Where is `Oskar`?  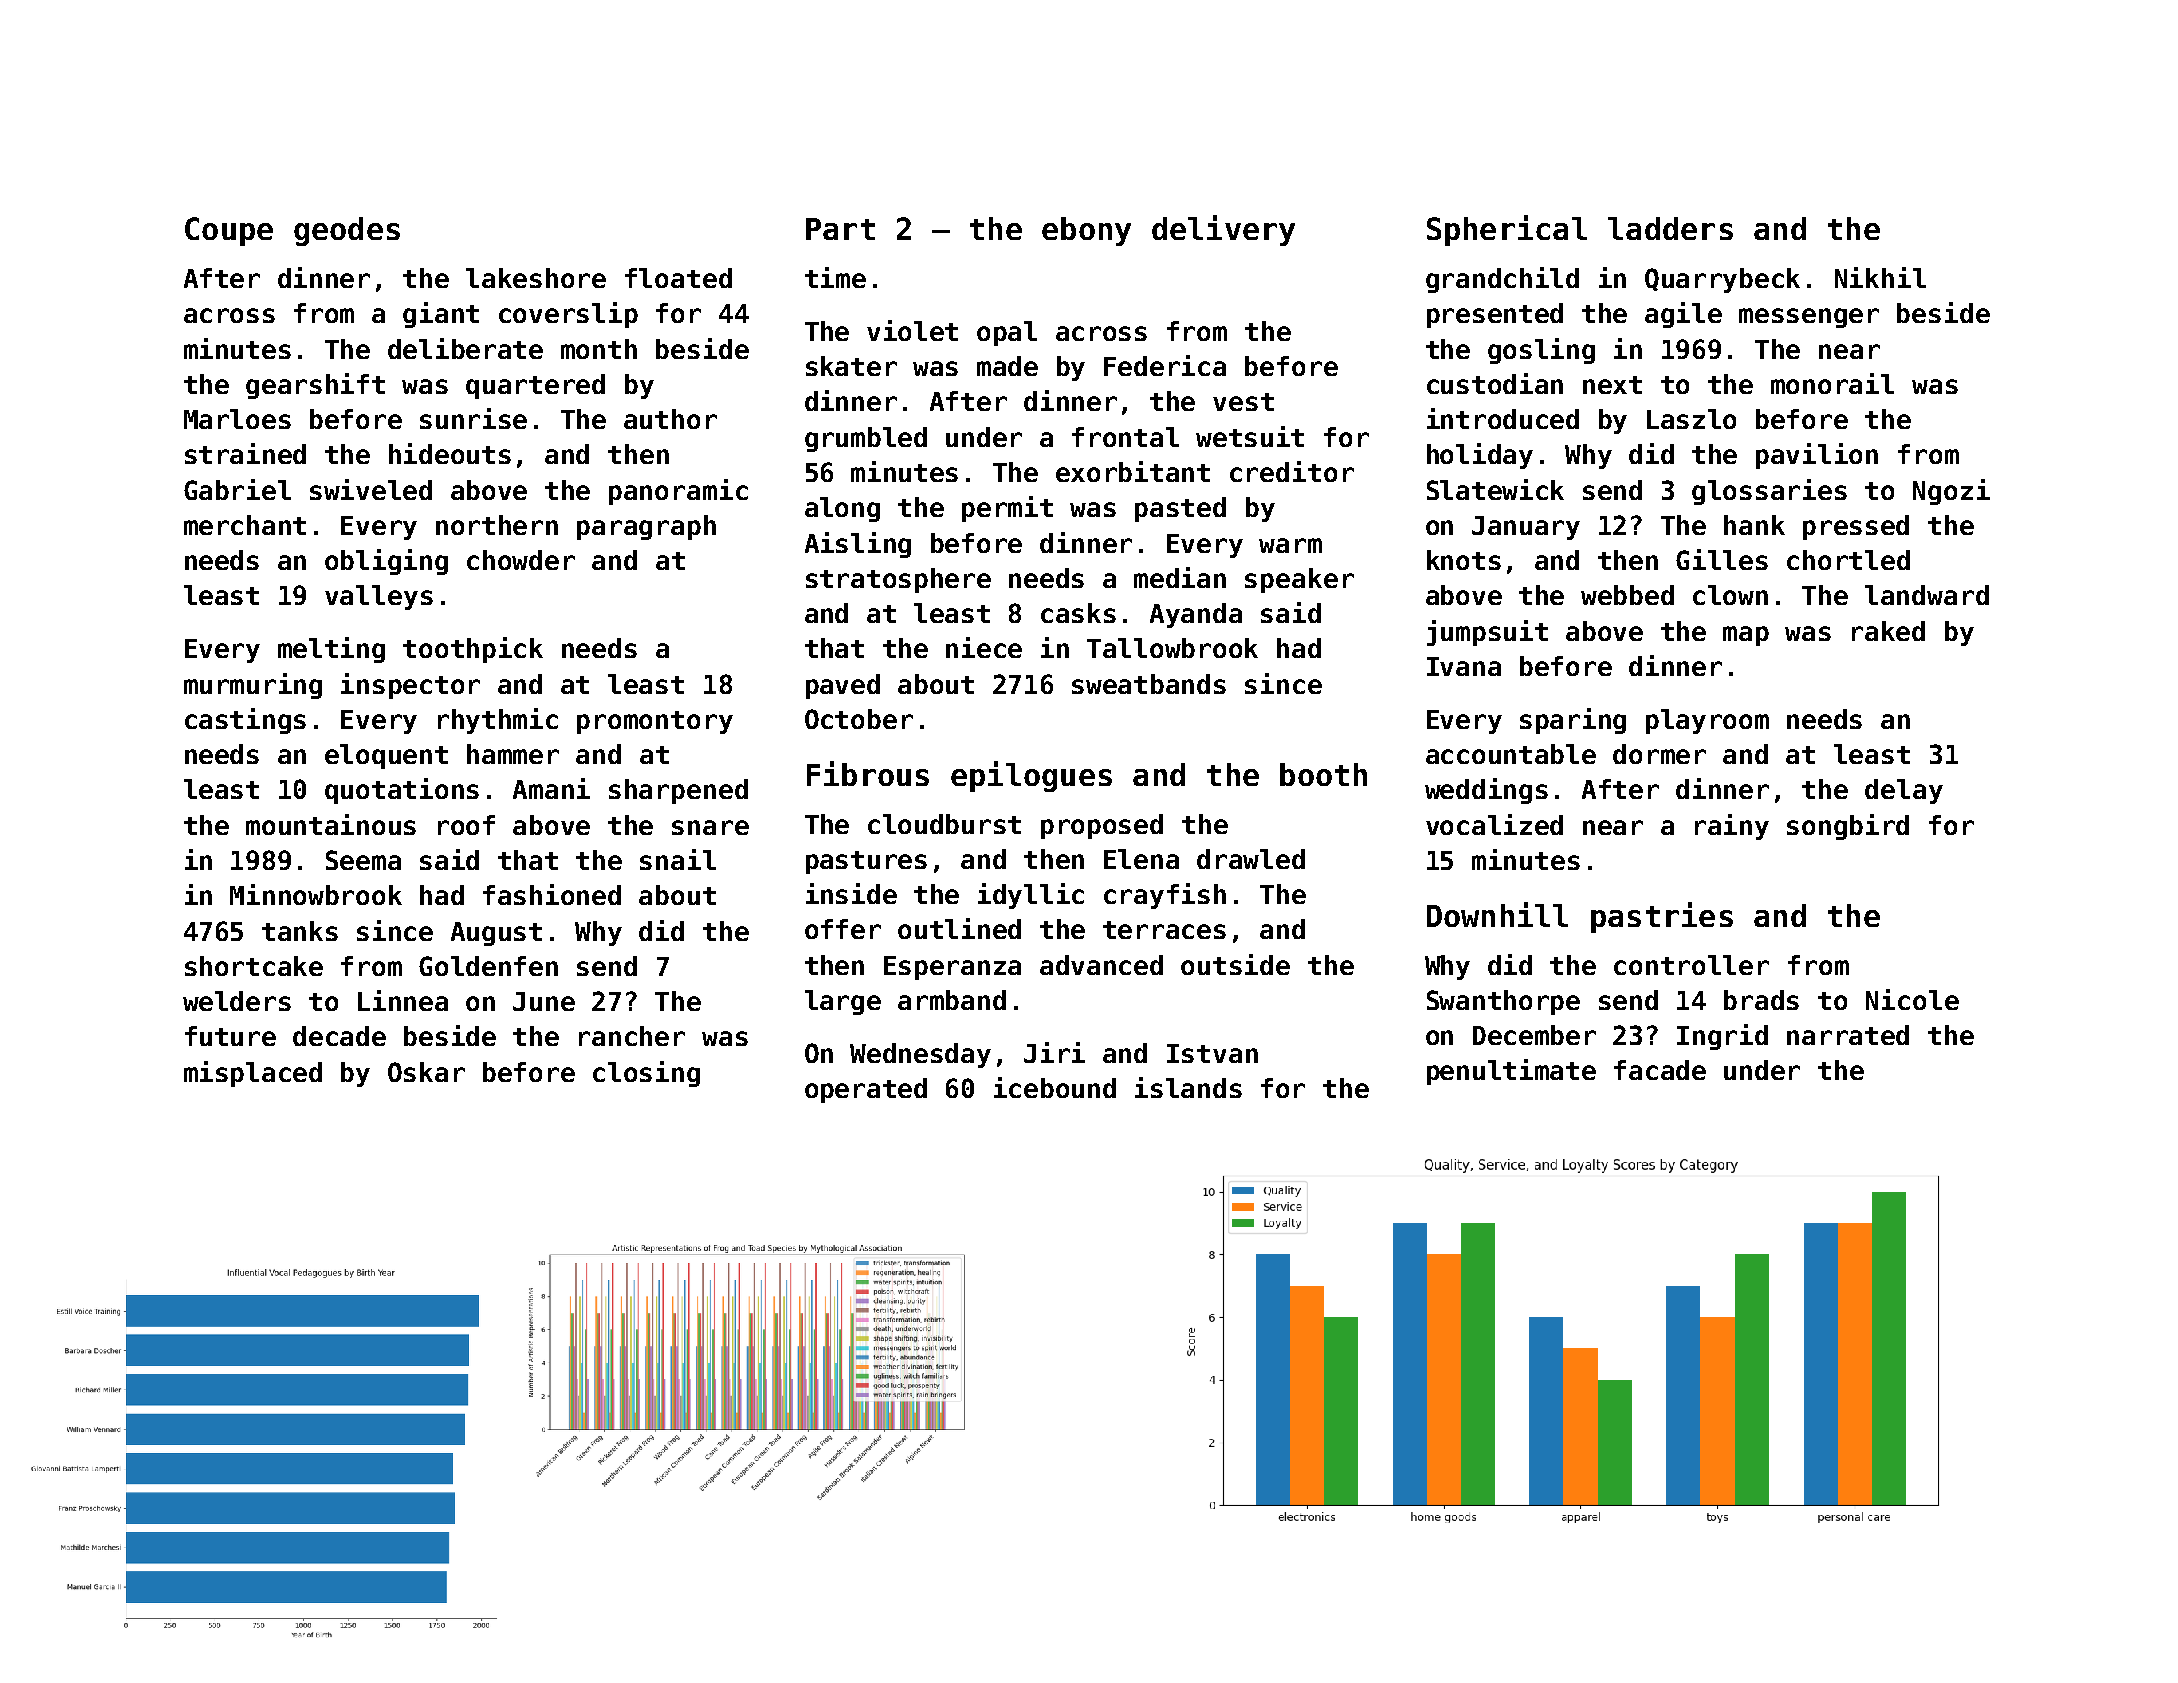 Oskar is located at coordinates (426, 1072).
